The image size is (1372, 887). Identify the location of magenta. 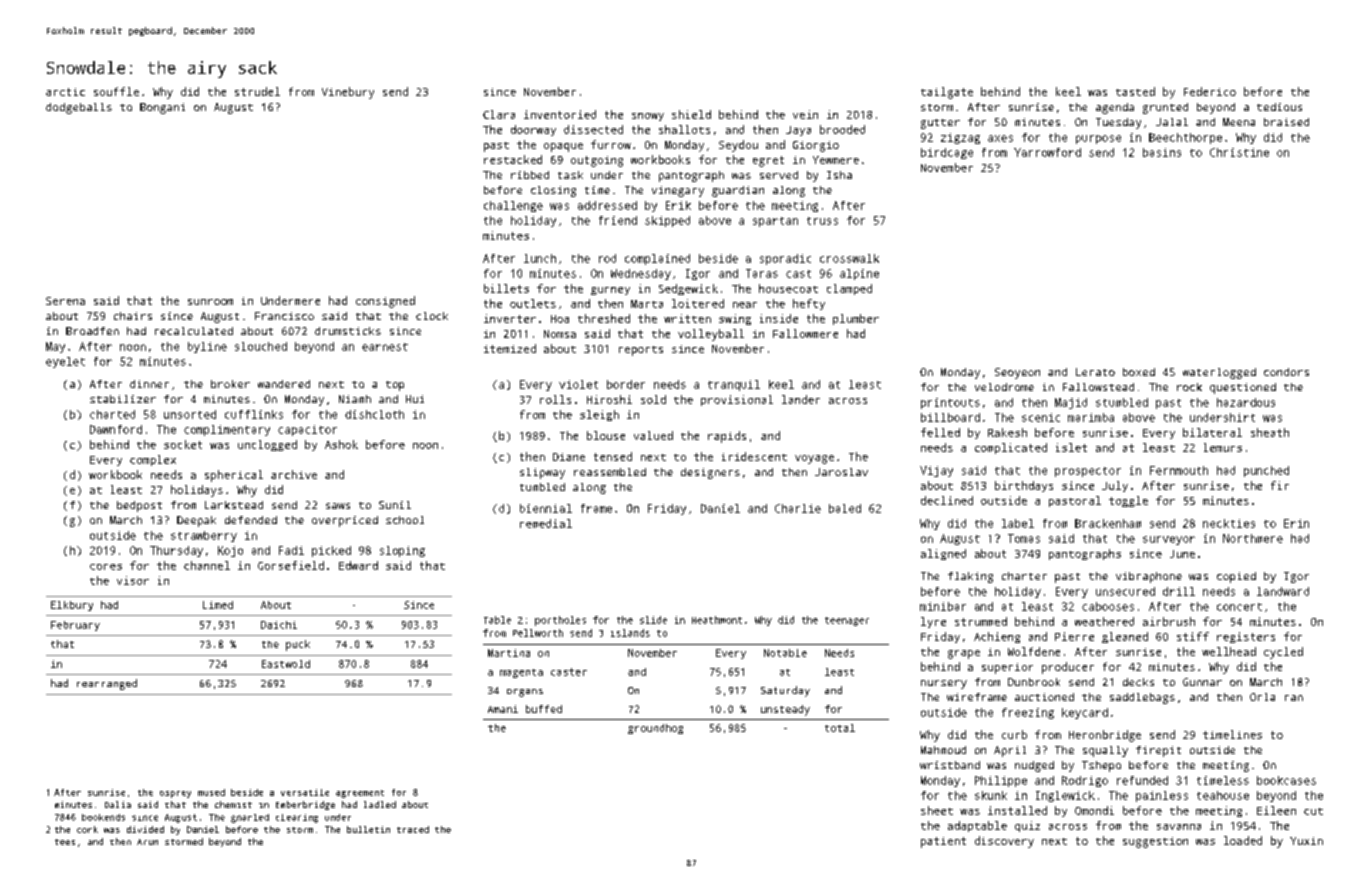
(521, 673).
